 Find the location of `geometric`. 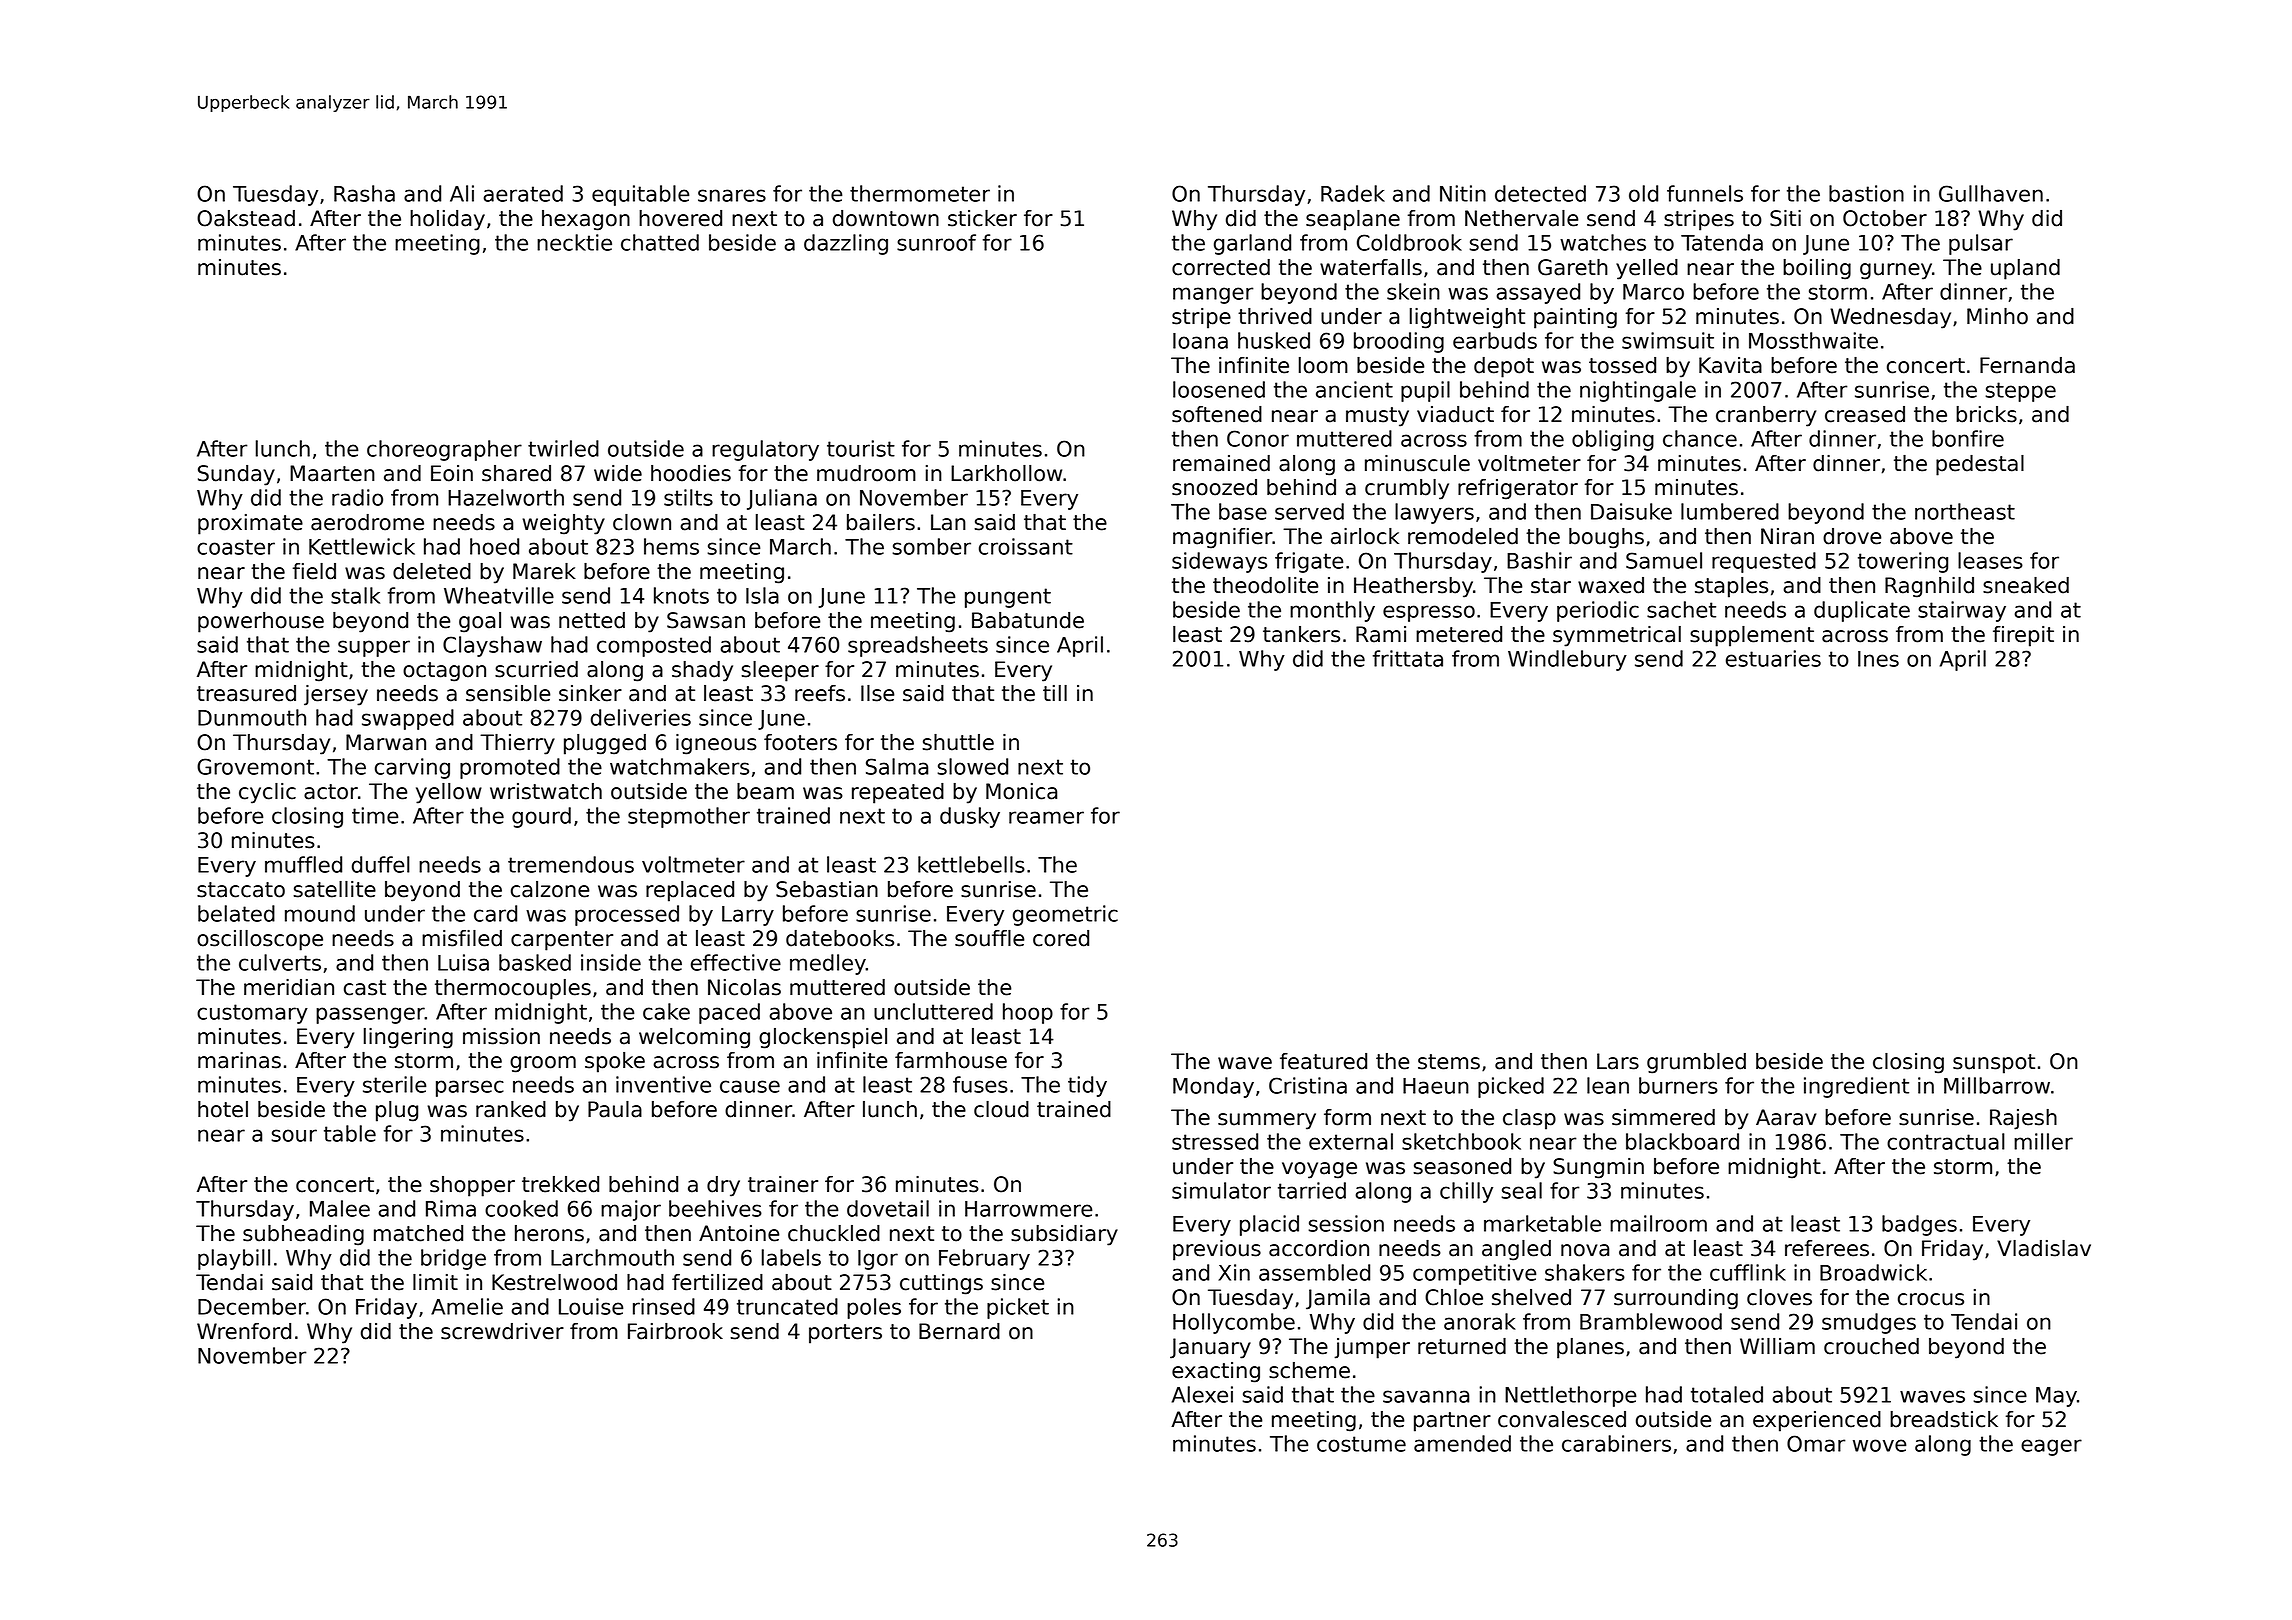

geometric is located at coordinates (1065, 915).
